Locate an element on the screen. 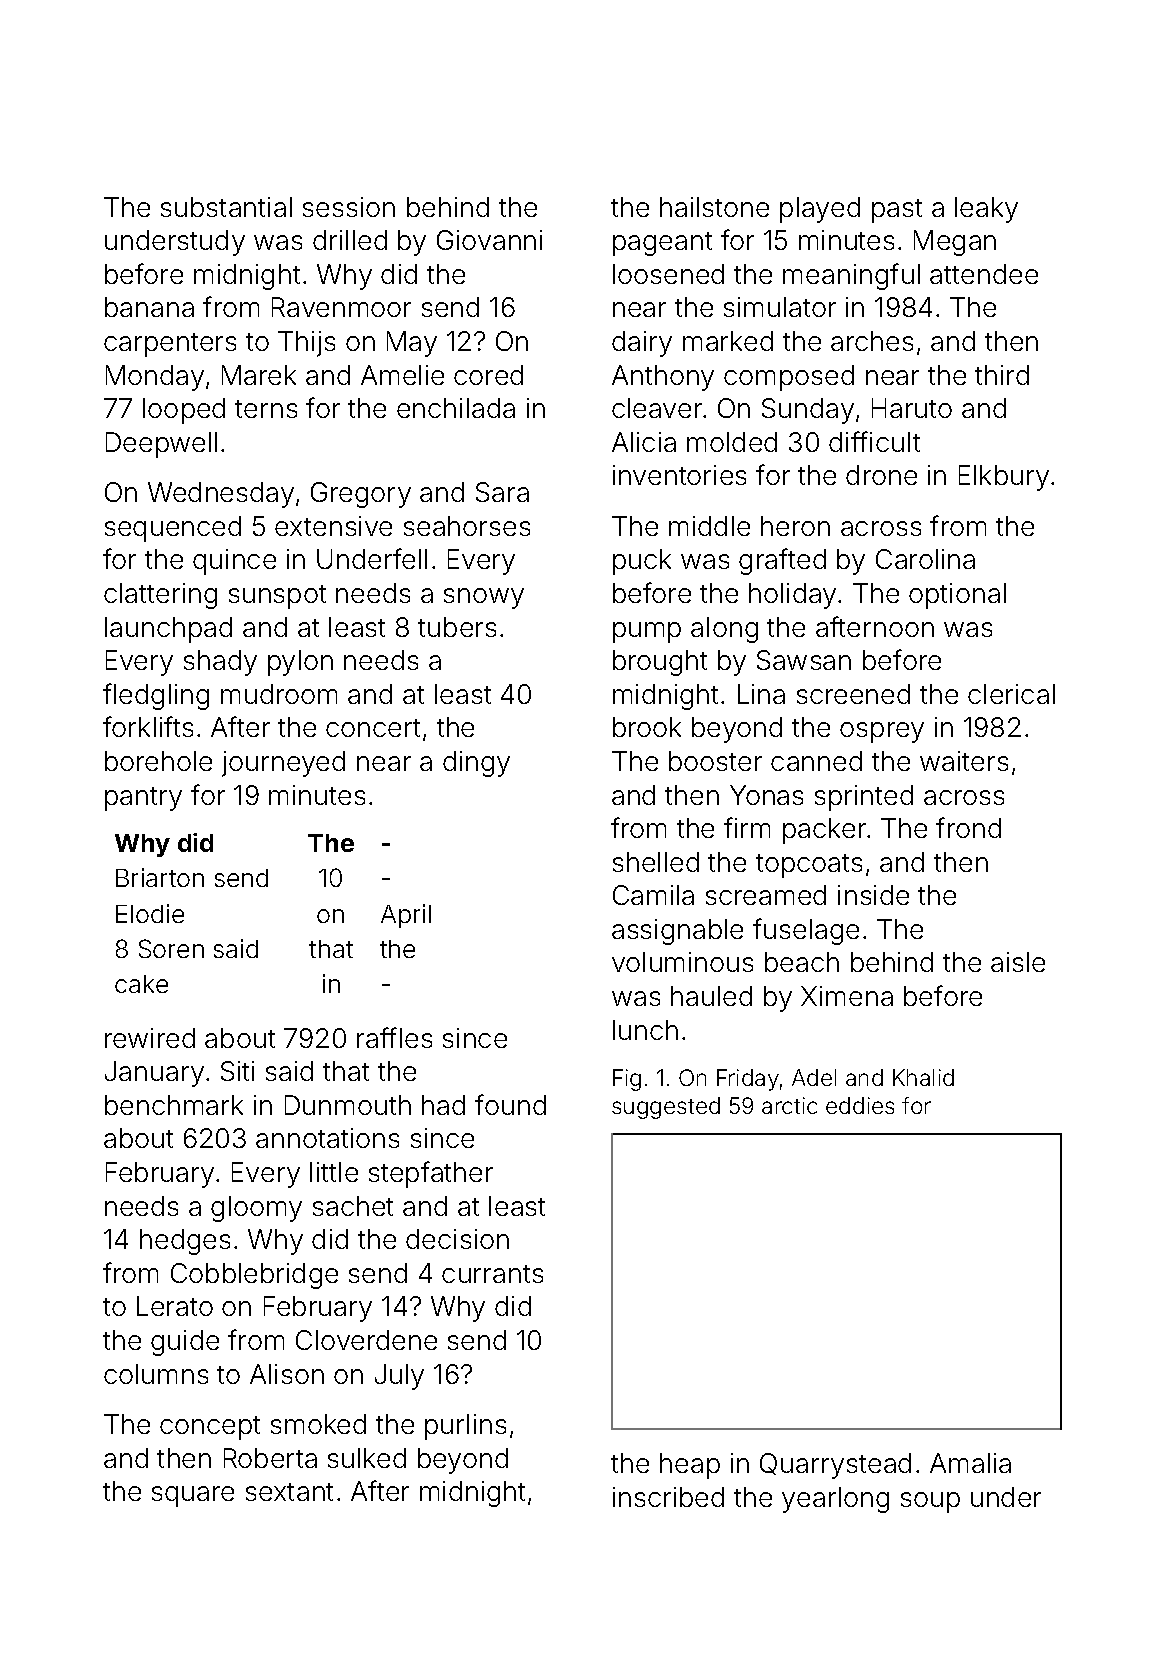  leaky is located at coordinates (986, 210).
